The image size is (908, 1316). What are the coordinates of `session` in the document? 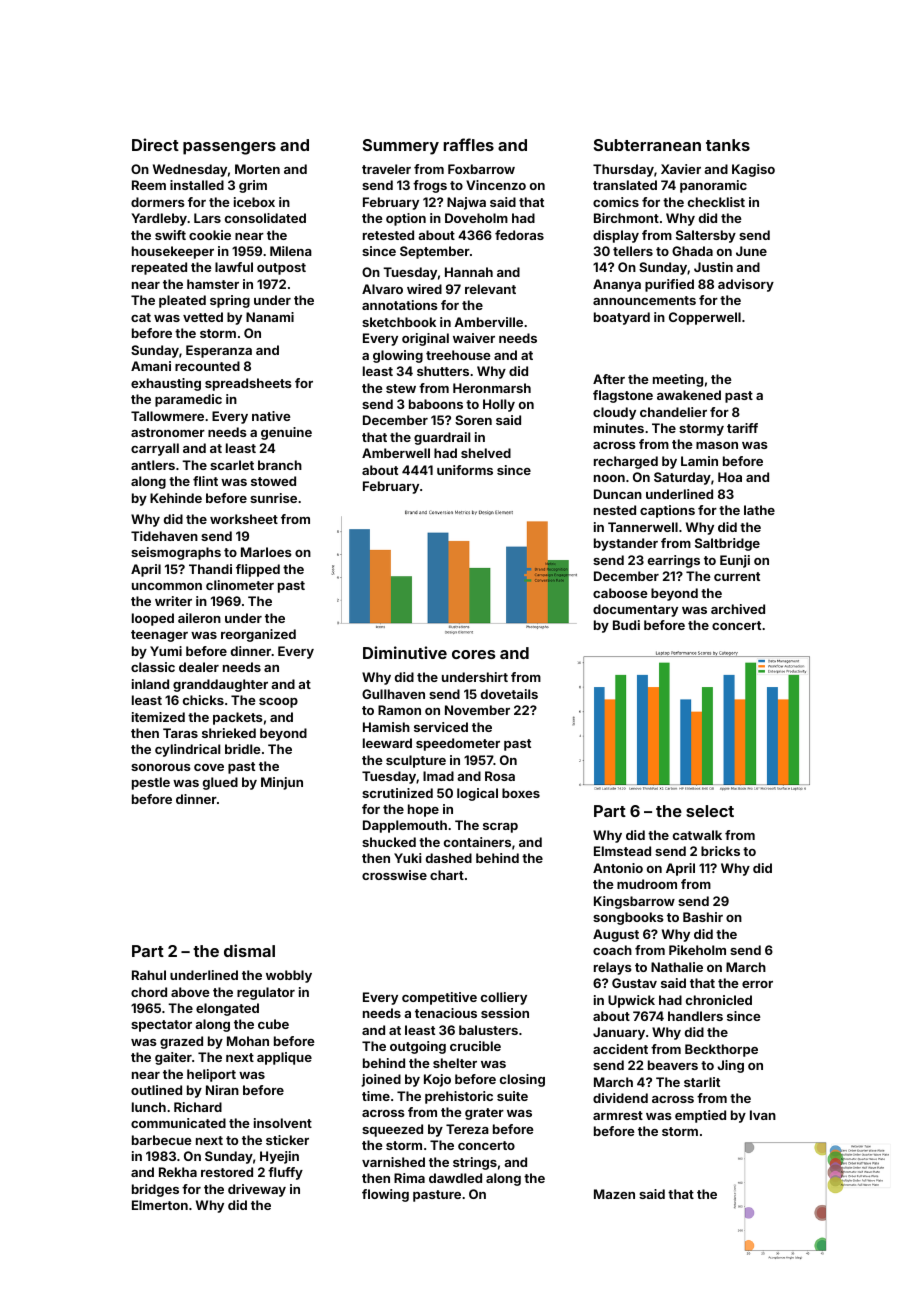 It's located at (505, 1013).
